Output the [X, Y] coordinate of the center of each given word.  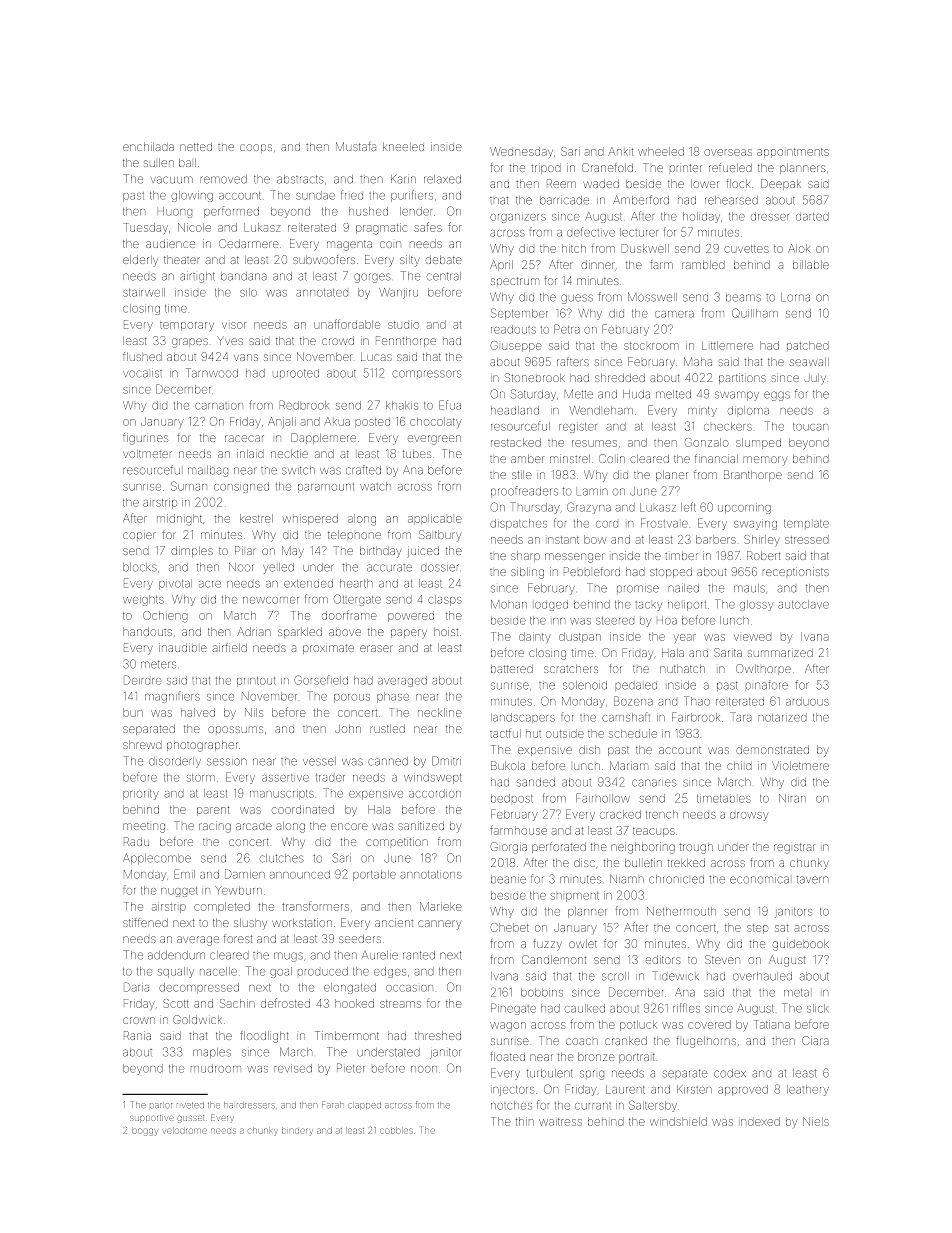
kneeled [403, 147]
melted [673, 394]
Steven [722, 959]
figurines [145, 439]
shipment [575, 897]
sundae [315, 196]
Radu [136, 841]
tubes [417, 454]
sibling [527, 573]
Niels [816, 1121]
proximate [328, 649]
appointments [793, 153]
